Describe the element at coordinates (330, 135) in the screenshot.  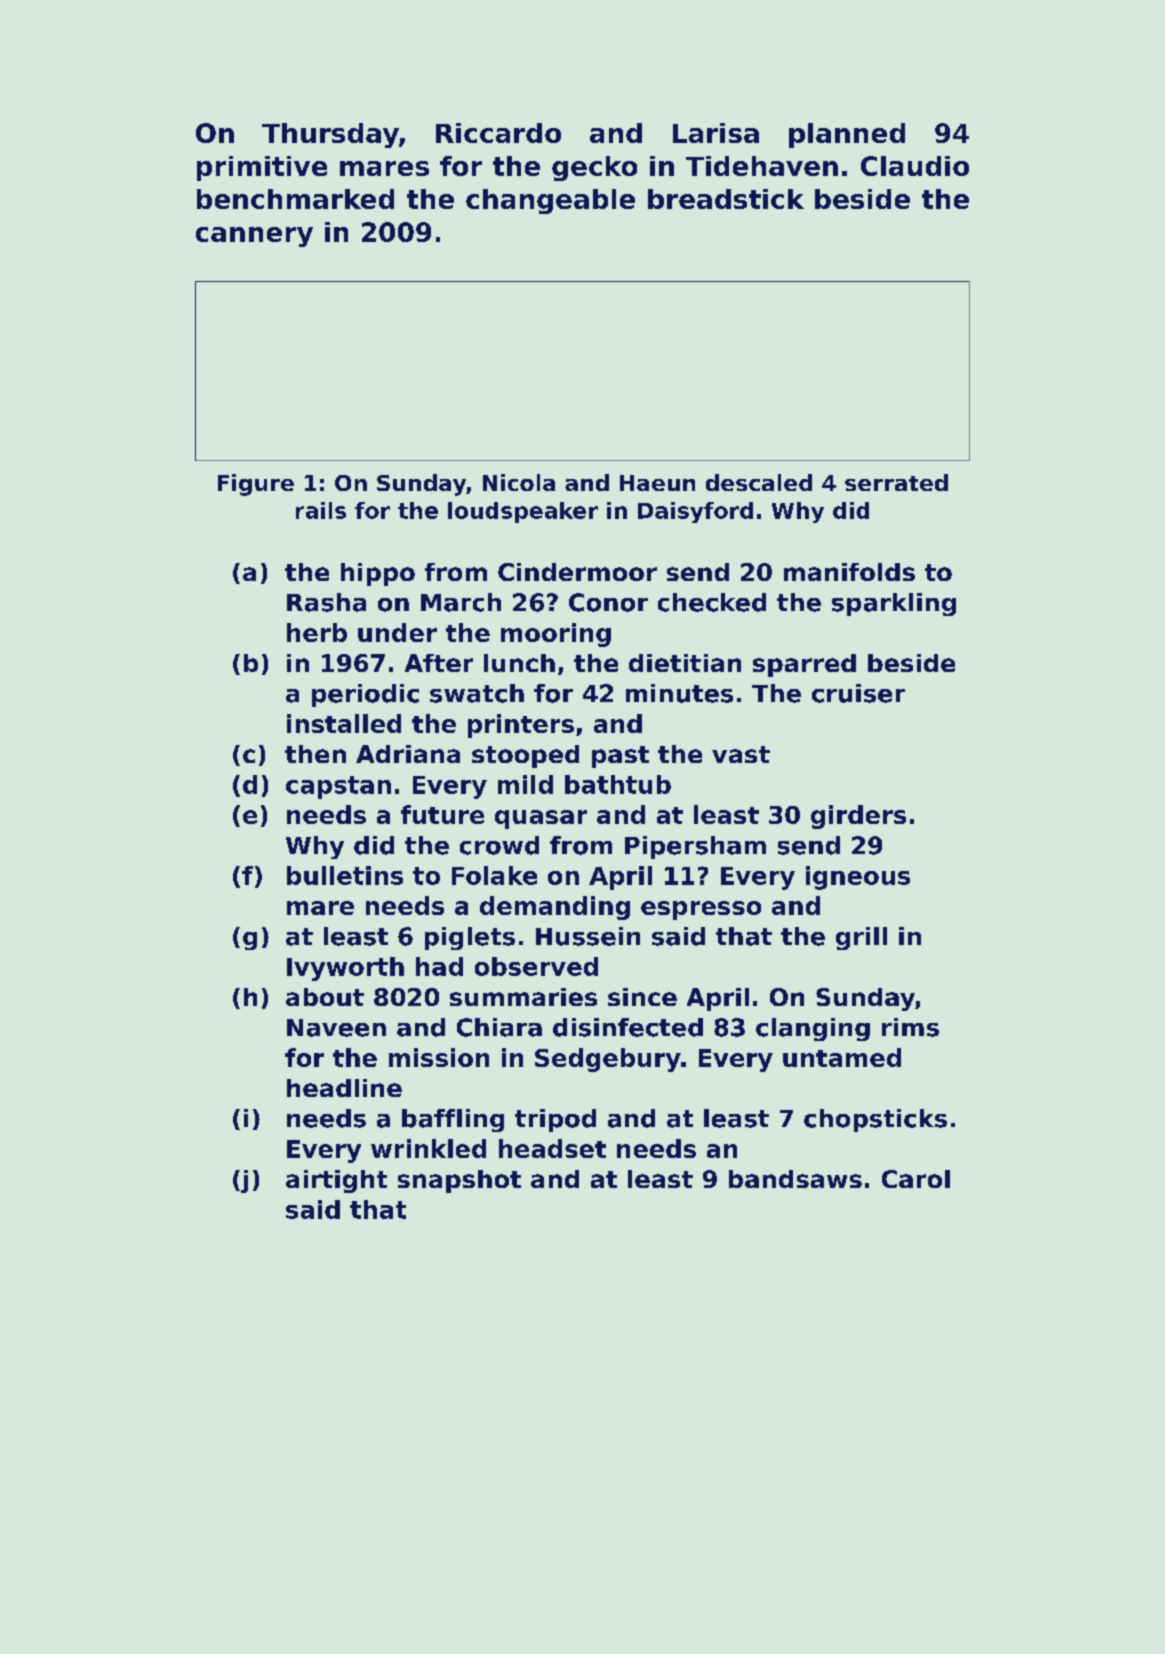
I see `Thursday` at that location.
